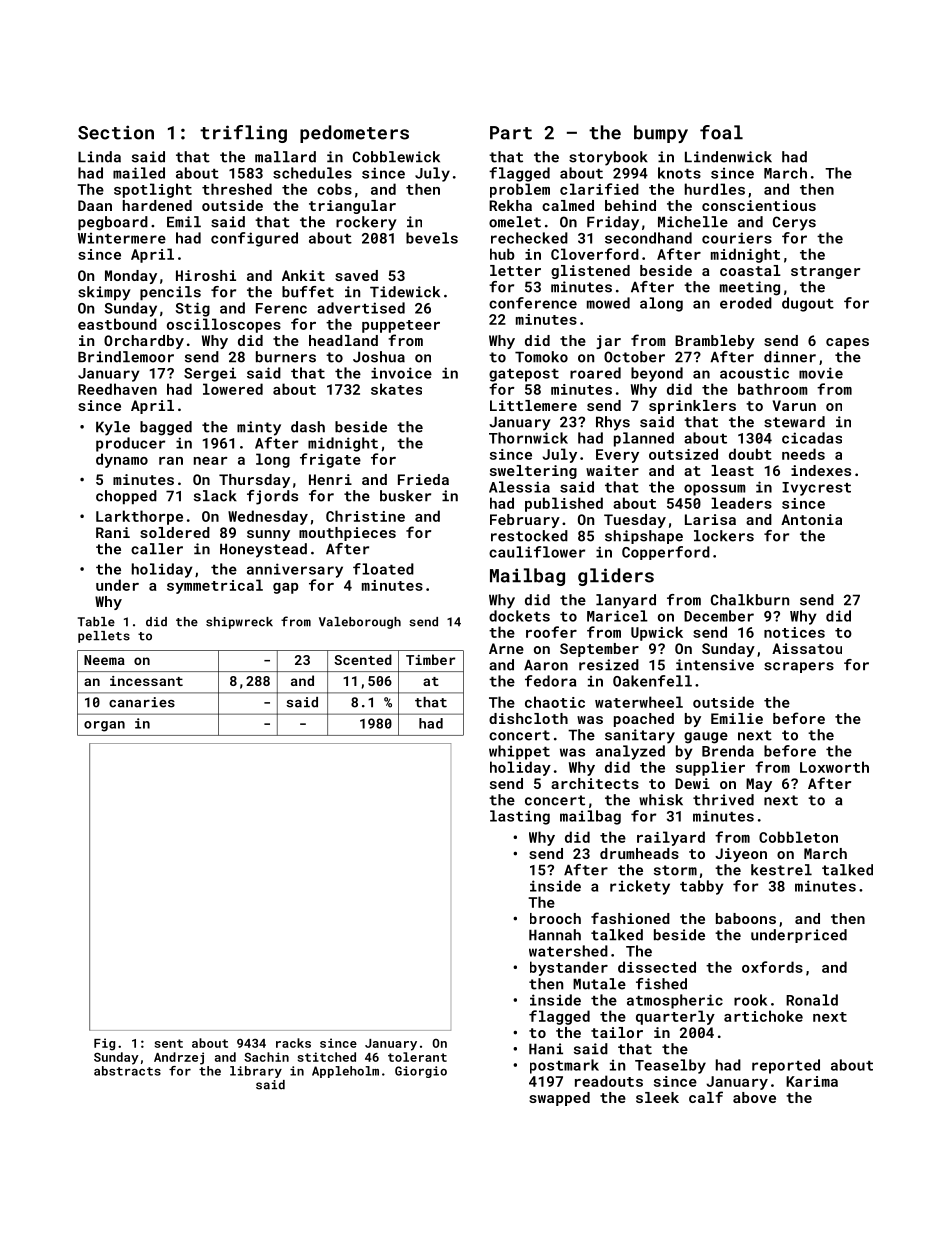 This image has height=1233, width=952. What do you see at coordinates (256, 1072) in the image?
I see `library` at bounding box center [256, 1072].
